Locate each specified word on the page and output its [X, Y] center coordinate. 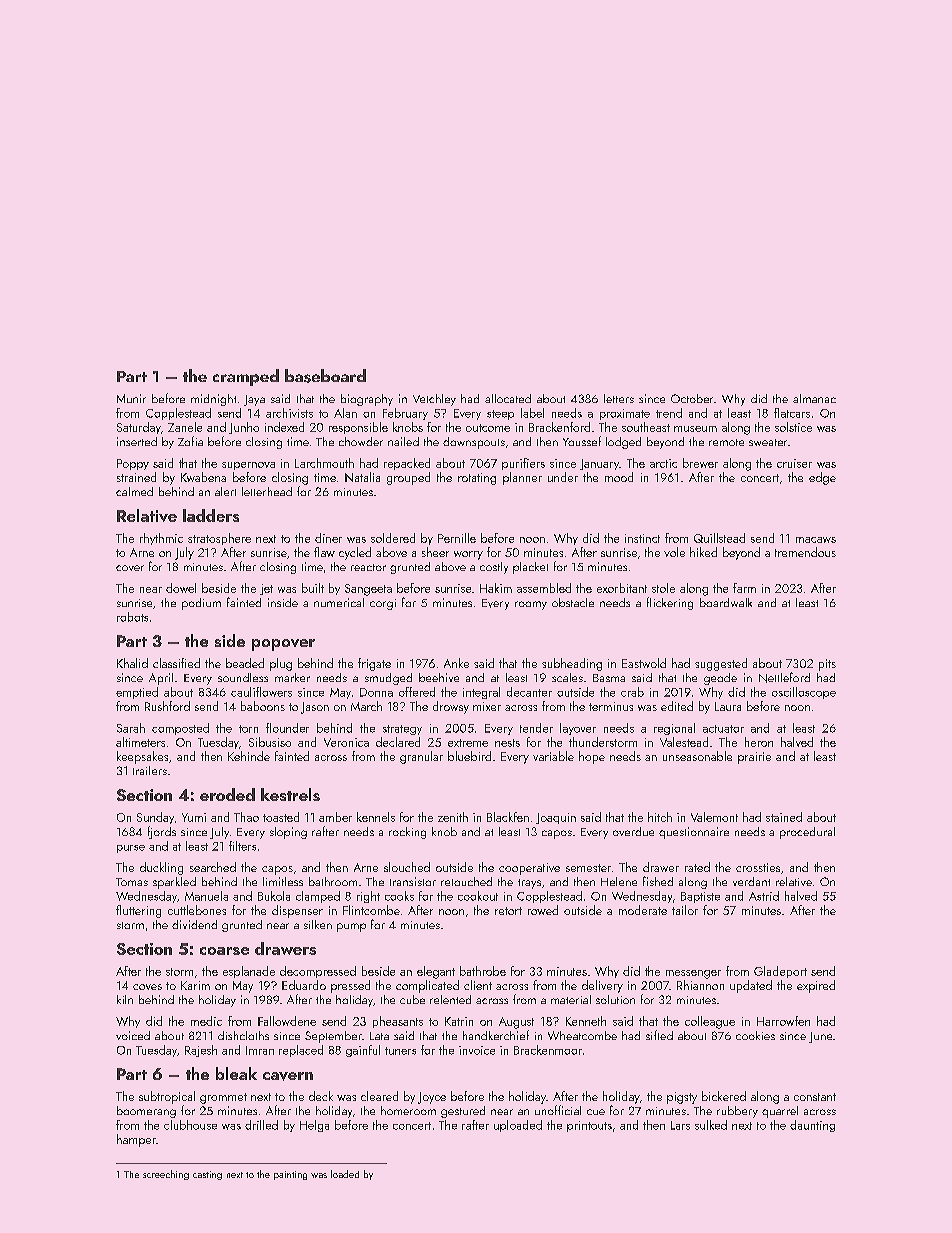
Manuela [206, 896]
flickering [670, 603]
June [820, 1037]
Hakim [496, 588]
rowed [543, 910]
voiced [133, 1035]
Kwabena [203, 477]
